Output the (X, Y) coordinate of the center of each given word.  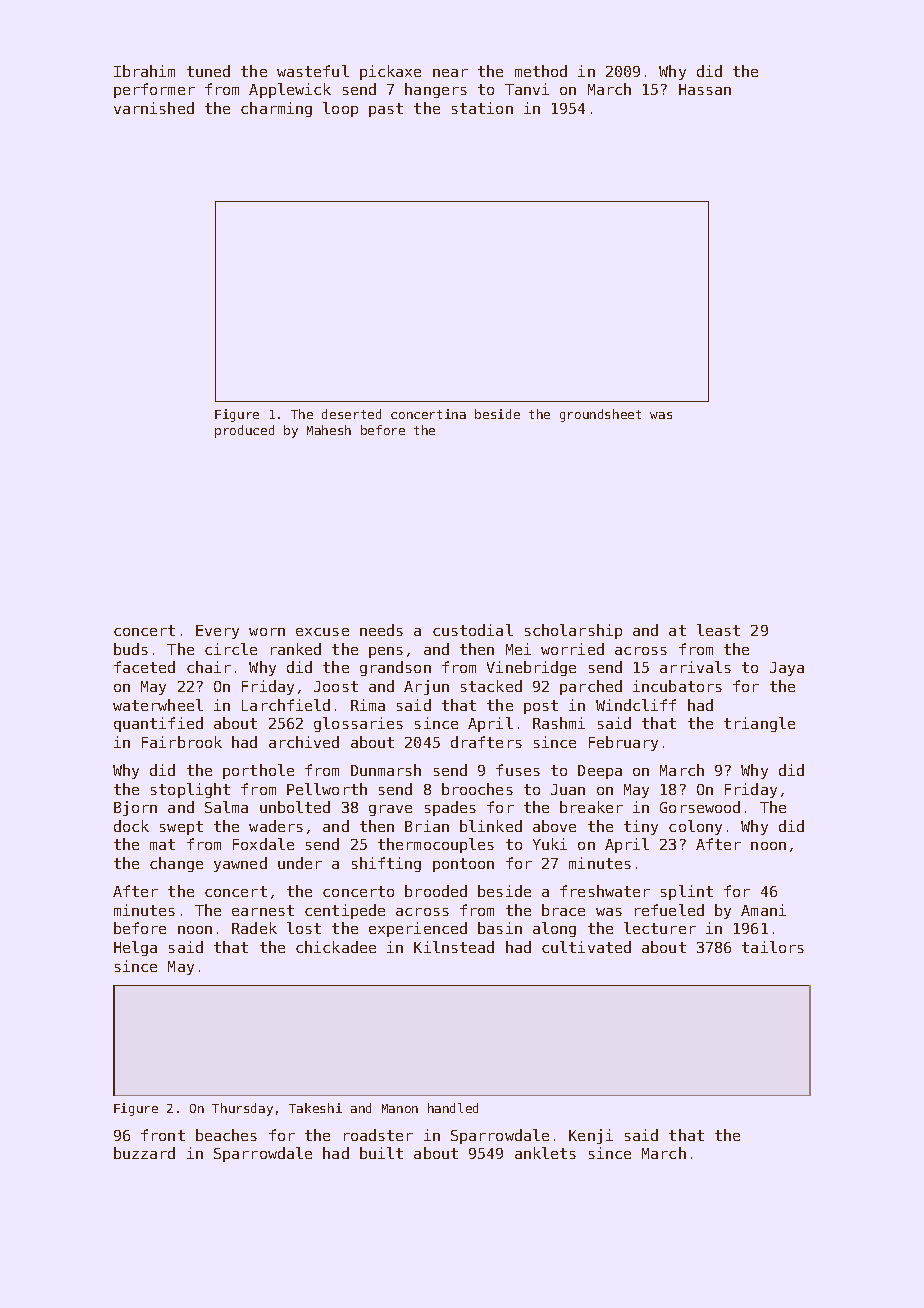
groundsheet (600, 415)
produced (244, 431)
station (482, 108)
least (718, 630)
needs (381, 630)
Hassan (705, 89)
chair (209, 667)
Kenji (591, 1136)
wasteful (313, 71)
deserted (351, 414)
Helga (135, 948)
